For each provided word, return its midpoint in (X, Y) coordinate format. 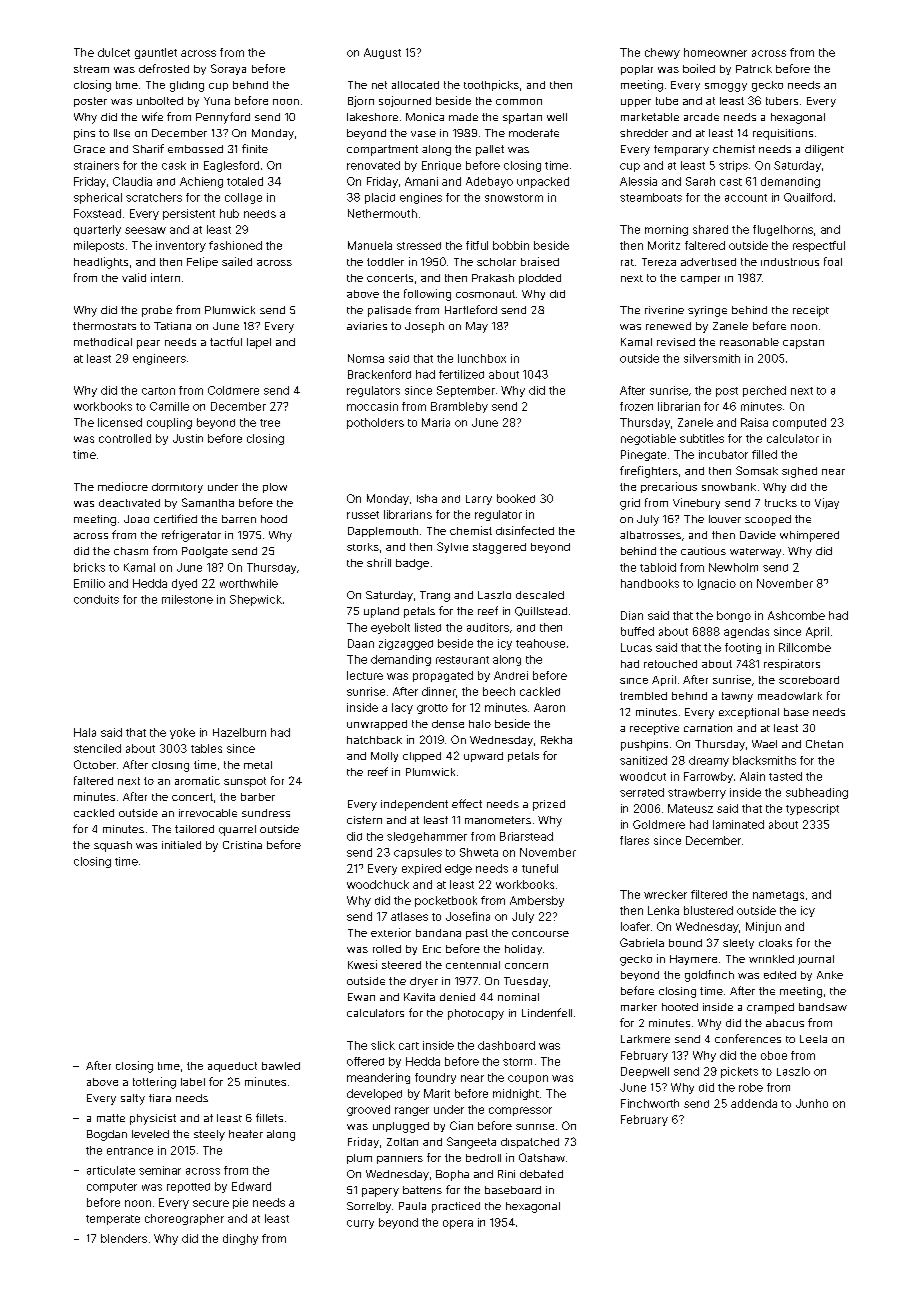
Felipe (202, 262)
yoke (182, 733)
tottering (154, 1083)
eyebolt (390, 628)
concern (526, 966)
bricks (89, 567)
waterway (755, 553)
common (519, 102)
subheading (817, 793)
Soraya (228, 69)
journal (816, 960)
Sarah (700, 181)
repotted (188, 1188)
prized (549, 805)
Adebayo (489, 182)
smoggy (726, 87)
